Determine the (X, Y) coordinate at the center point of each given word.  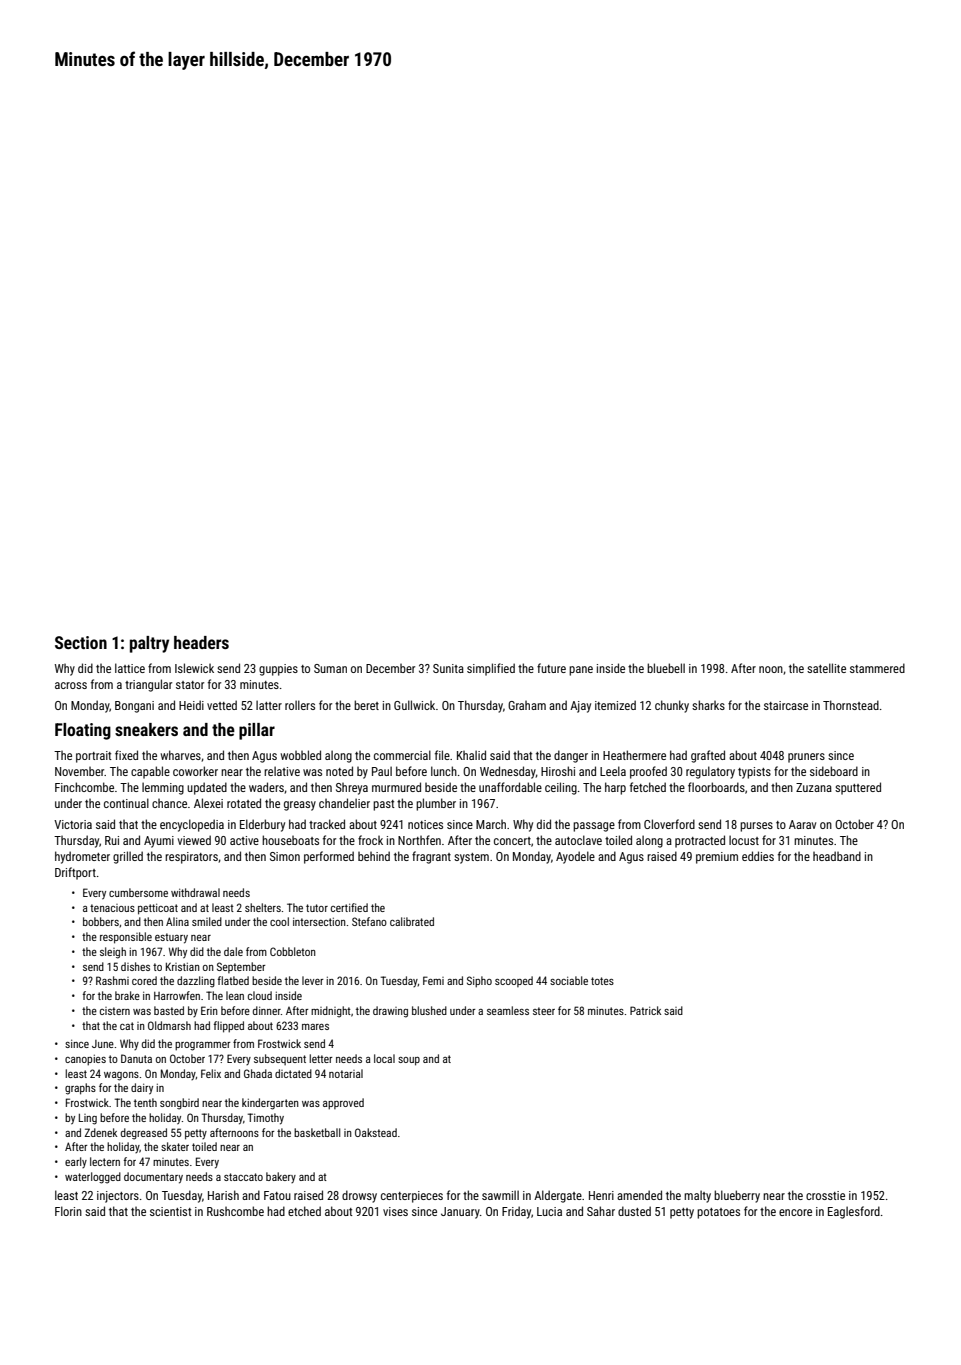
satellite (826, 668)
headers (201, 642)
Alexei (208, 803)
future (551, 668)
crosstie (825, 1195)
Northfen (419, 840)
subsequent (280, 1059)
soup (409, 1061)
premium (717, 858)
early (76, 1162)
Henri (601, 1195)
